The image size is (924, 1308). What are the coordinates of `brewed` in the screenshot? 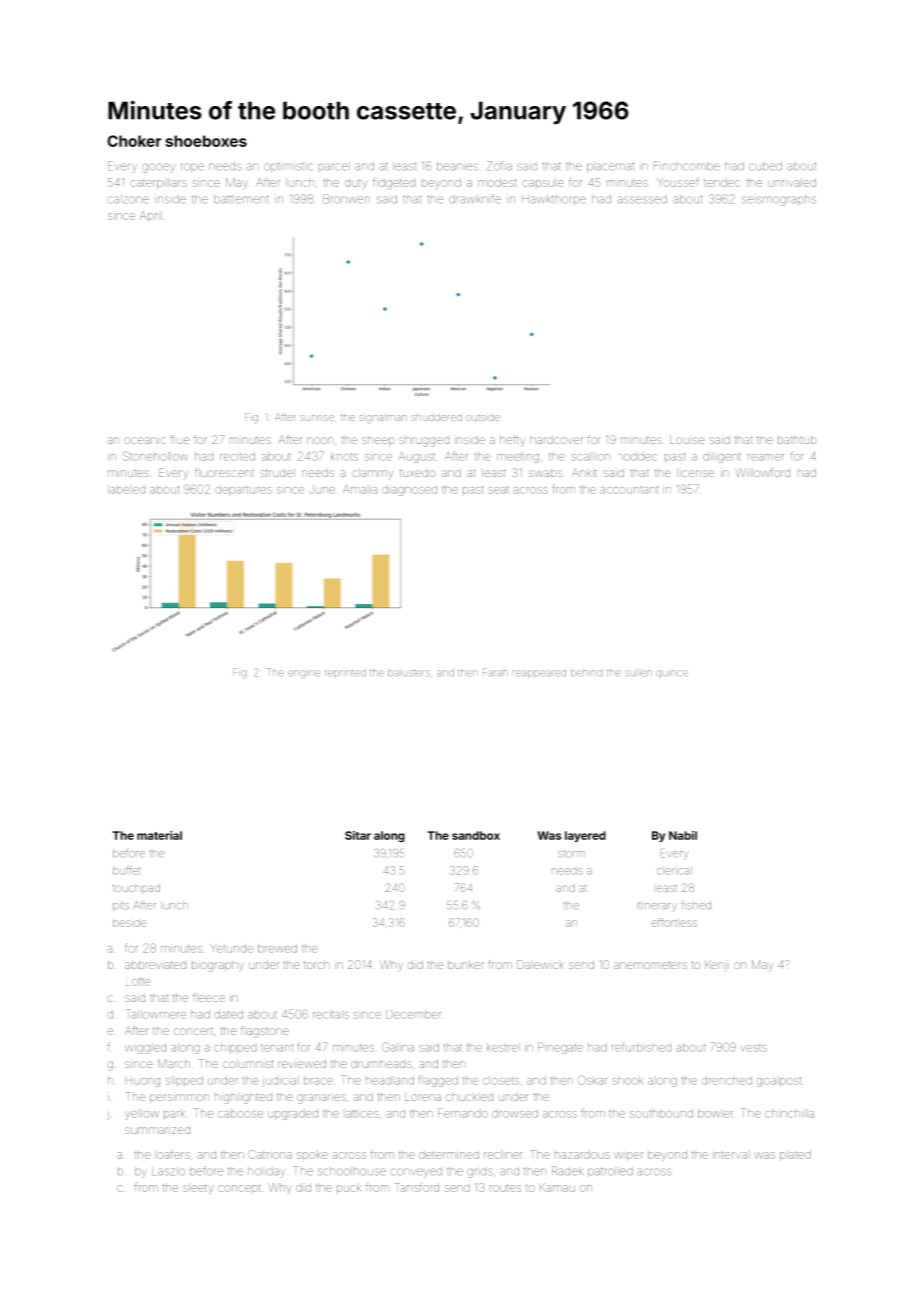 It's located at (277, 948).
